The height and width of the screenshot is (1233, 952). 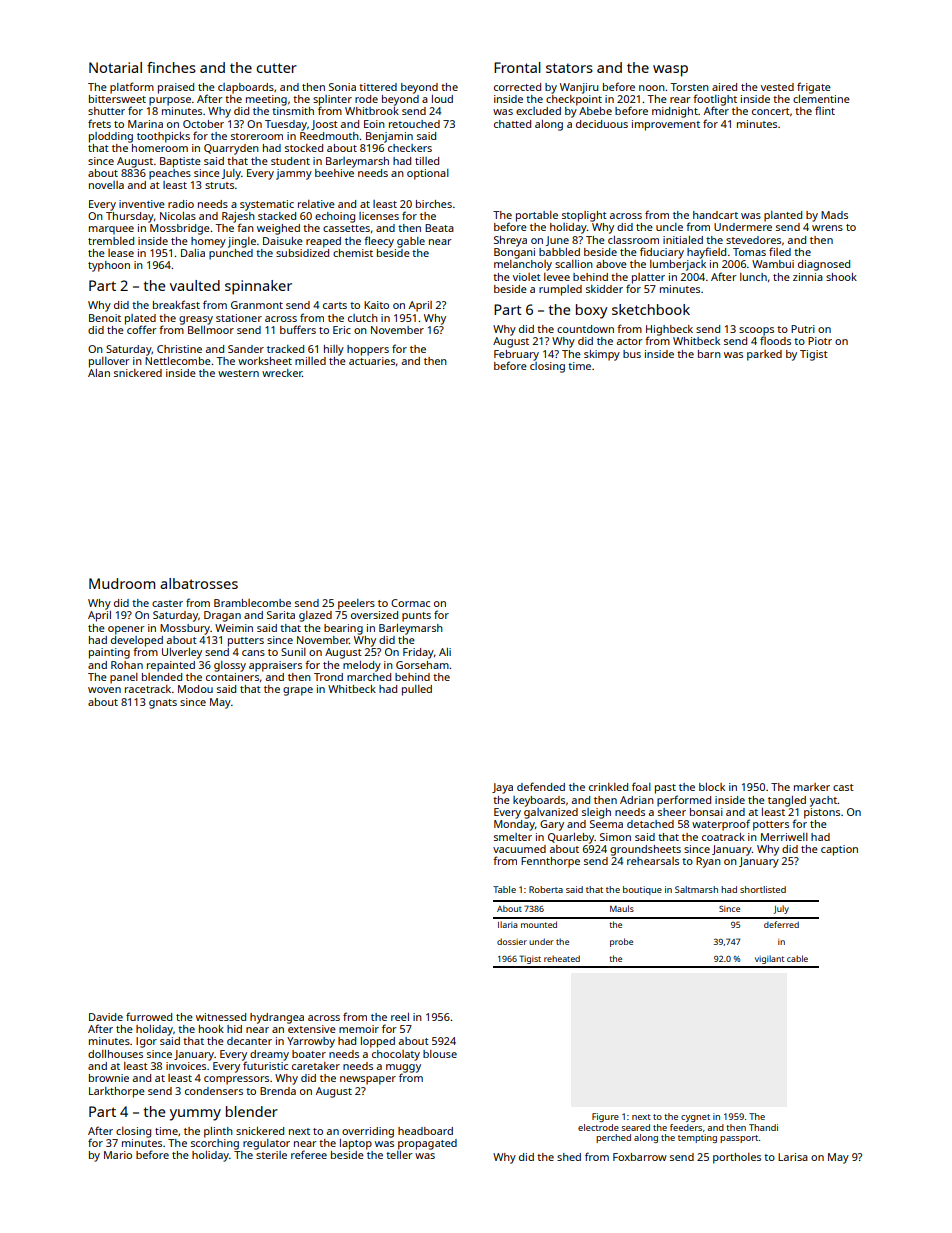 I want to click on Mads, so click(x=834, y=215).
